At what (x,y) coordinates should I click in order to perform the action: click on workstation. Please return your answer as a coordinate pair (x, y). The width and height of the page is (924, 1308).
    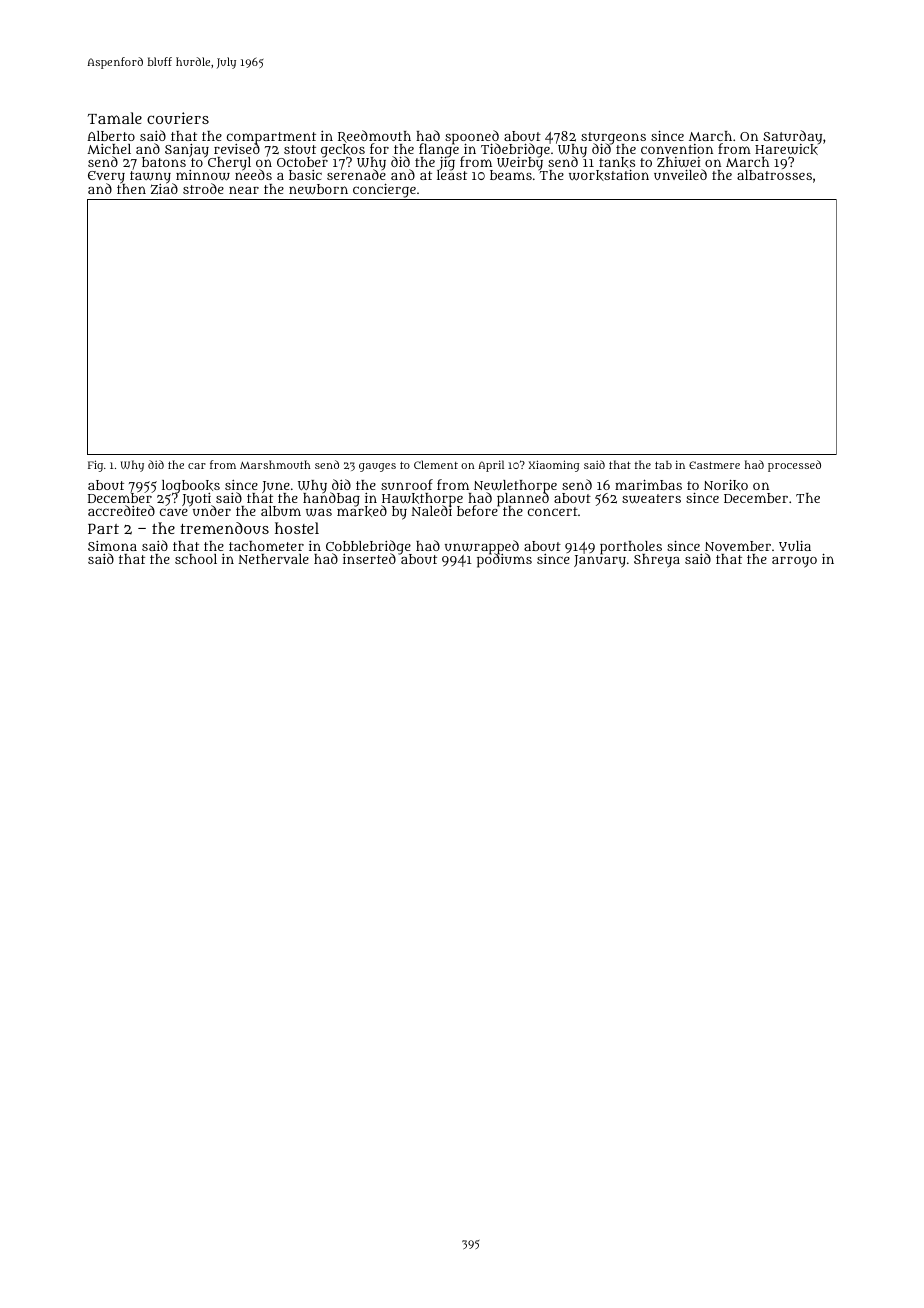
    Looking at the image, I should click on (609, 175).
